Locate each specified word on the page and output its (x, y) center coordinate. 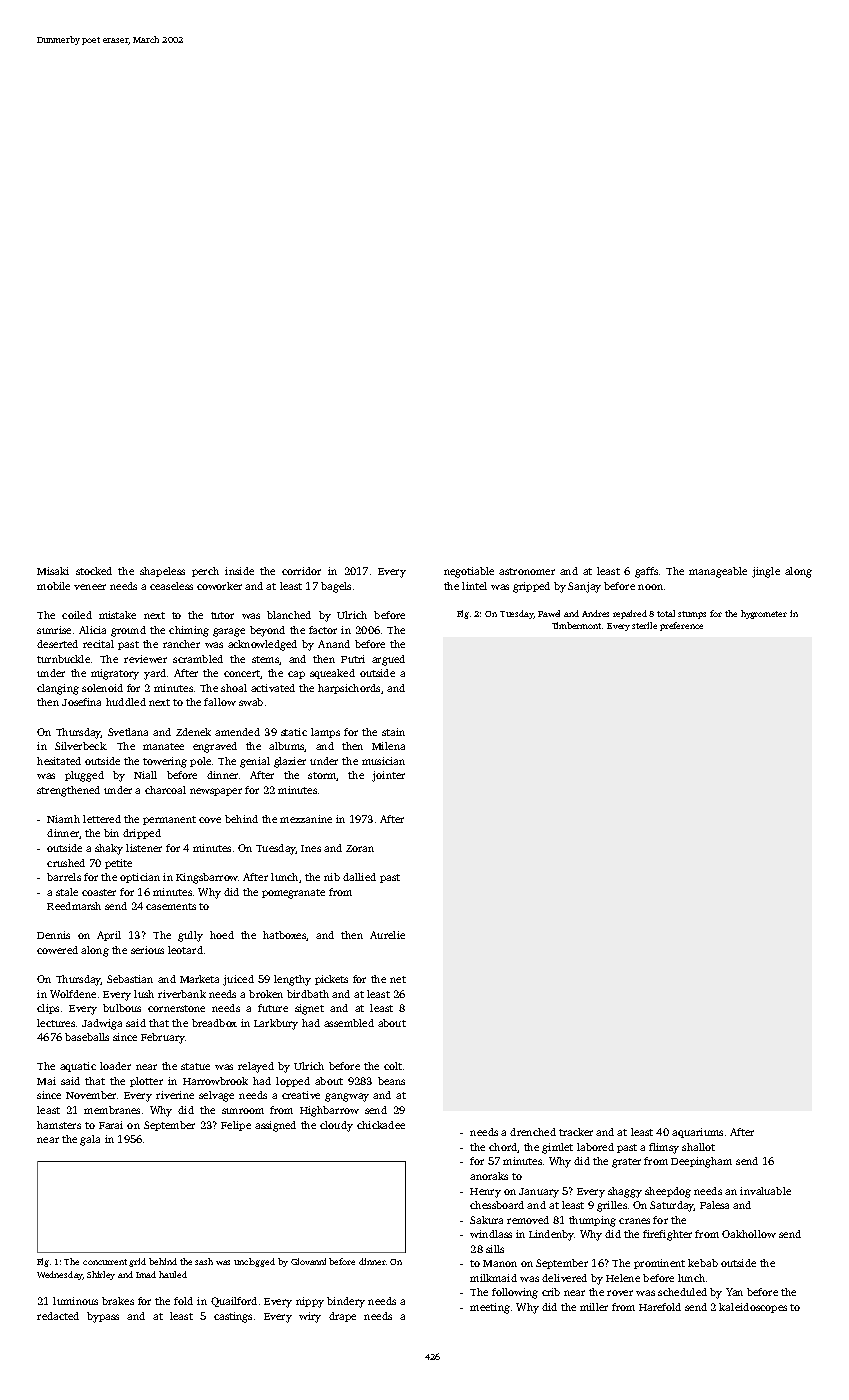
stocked (94, 571)
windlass (491, 1234)
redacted (58, 1316)
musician (383, 761)
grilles (612, 1206)
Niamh (63, 819)
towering (165, 762)
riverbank (182, 994)
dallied (359, 877)
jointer (388, 776)
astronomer (527, 571)
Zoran (360, 848)
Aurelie (387, 935)
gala (90, 1140)
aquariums (697, 1133)
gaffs (646, 572)
